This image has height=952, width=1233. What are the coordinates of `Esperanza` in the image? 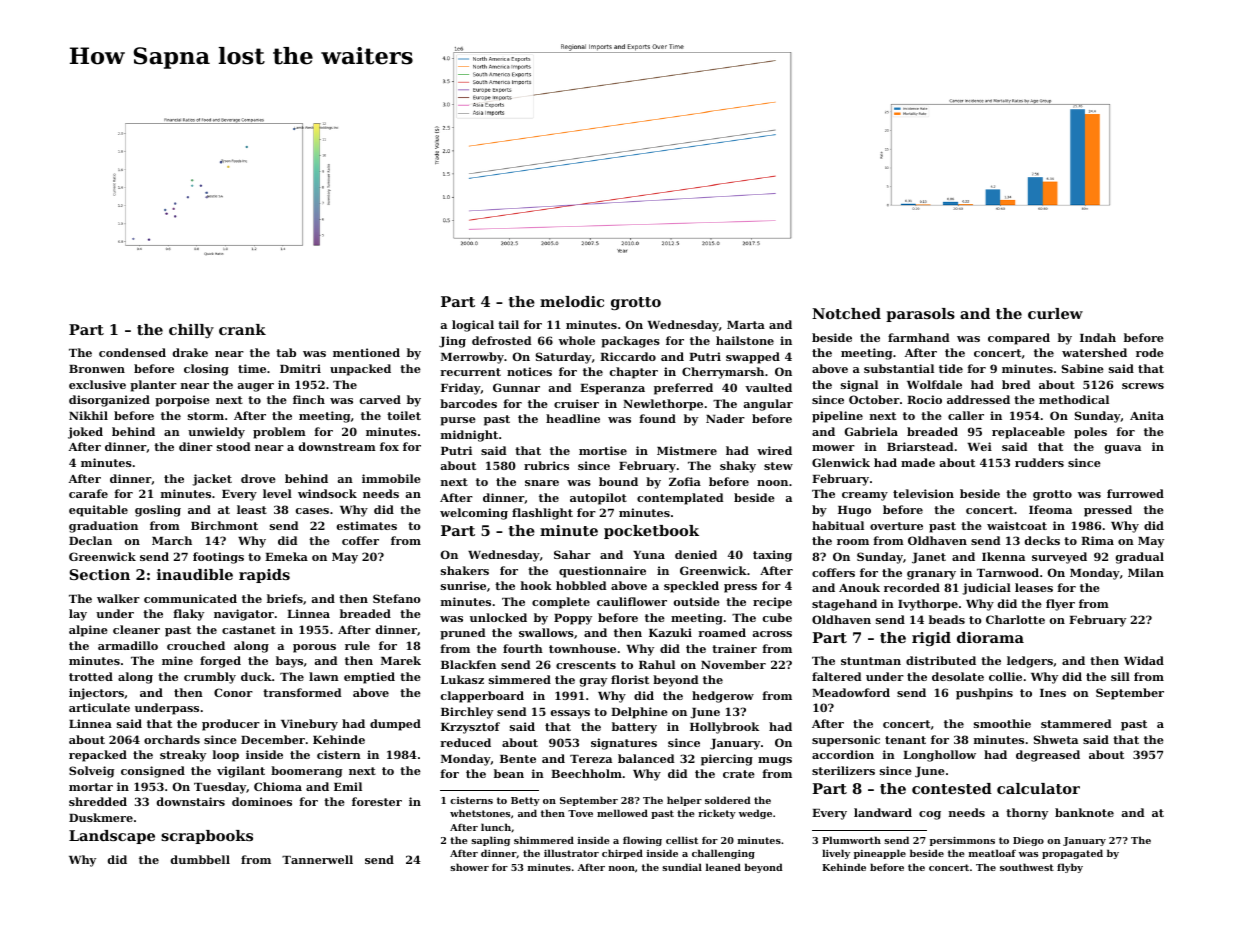 It's located at (612, 389).
